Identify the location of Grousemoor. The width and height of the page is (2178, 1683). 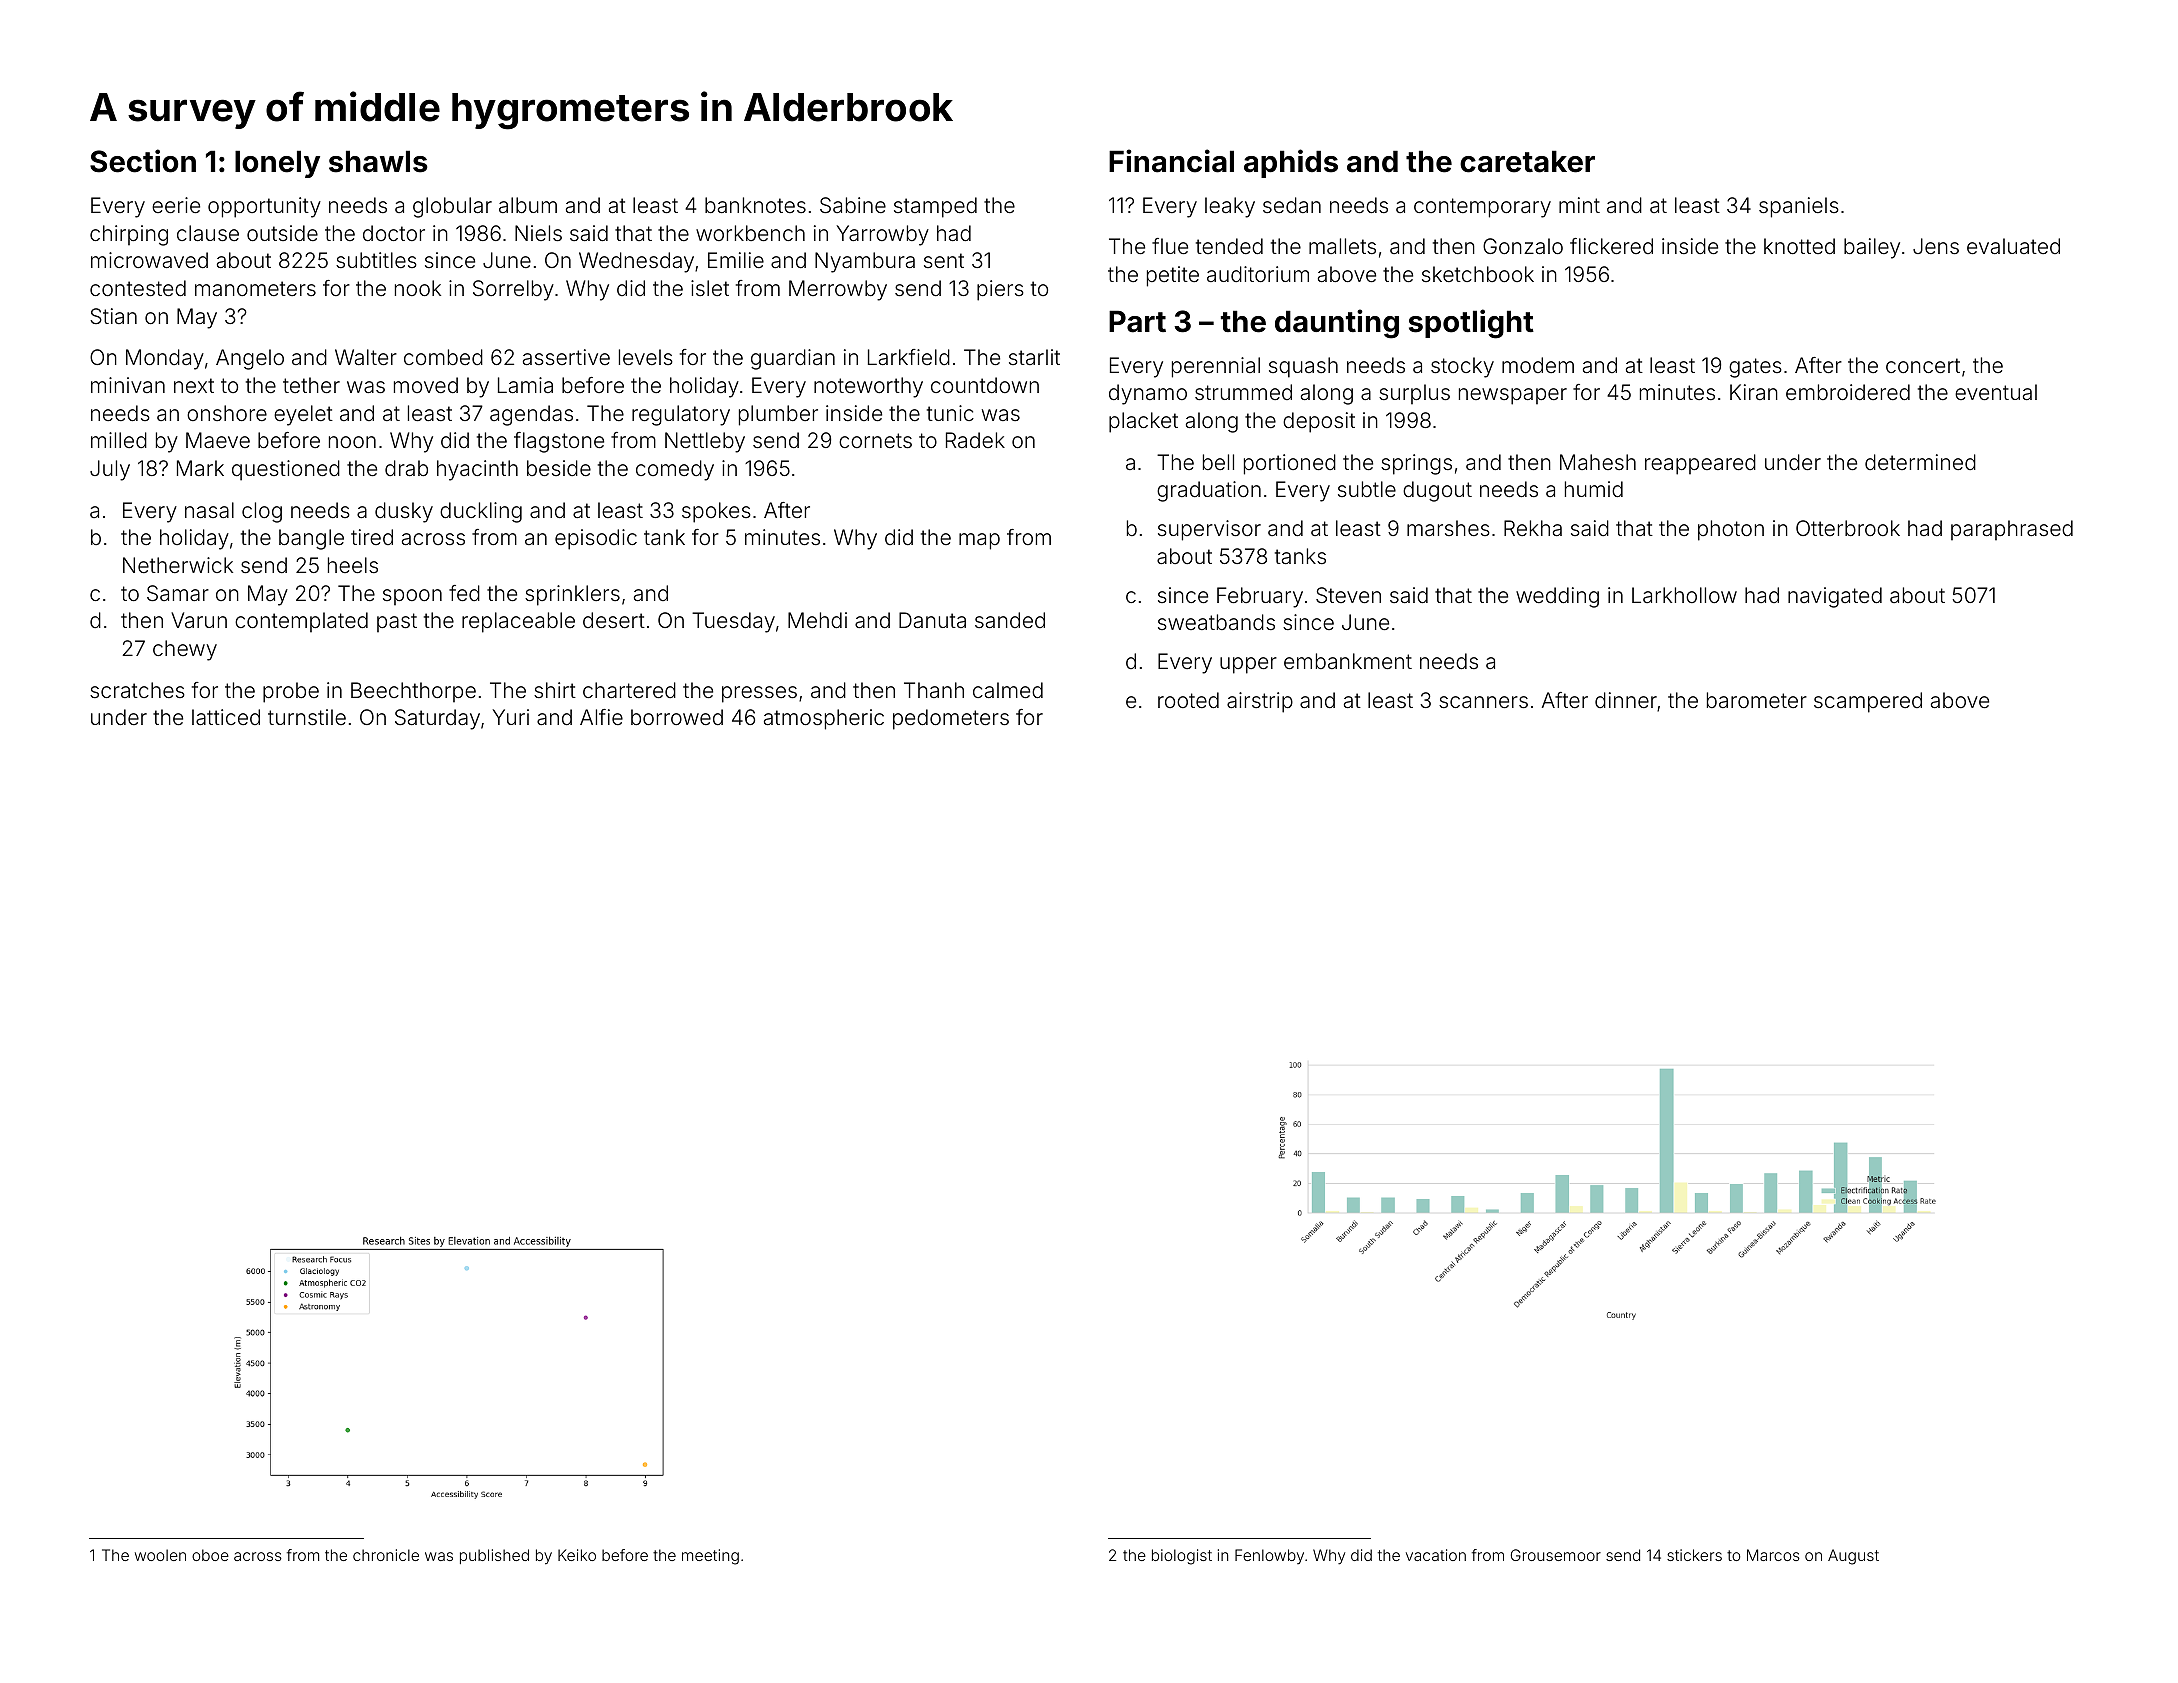
(1556, 1555).
